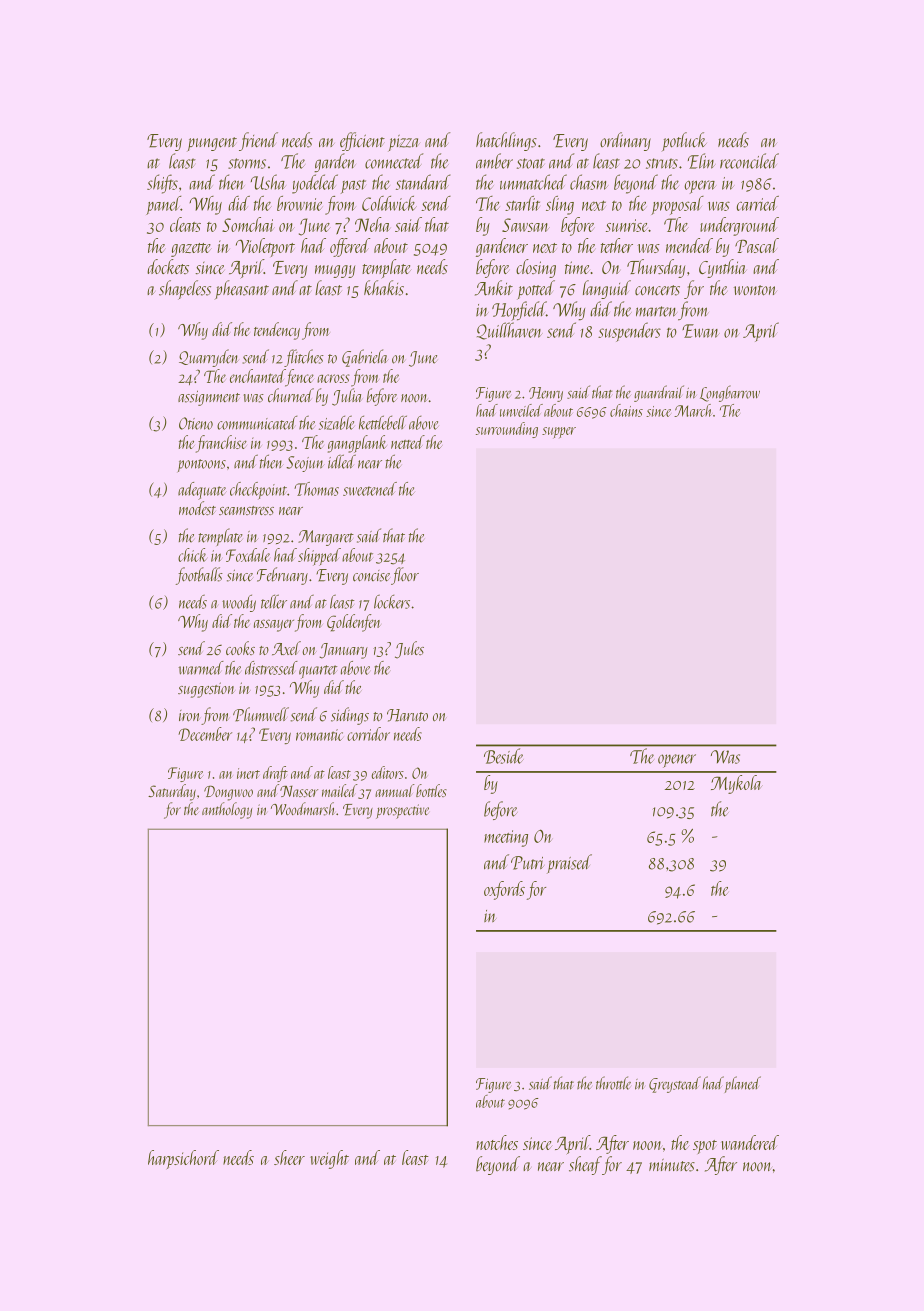 The height and width of the screenshot is (1311, 924). What do you see at coordinates (394, 161) in the screenshot?
I see `connected` at bounding box center [394, 161].
